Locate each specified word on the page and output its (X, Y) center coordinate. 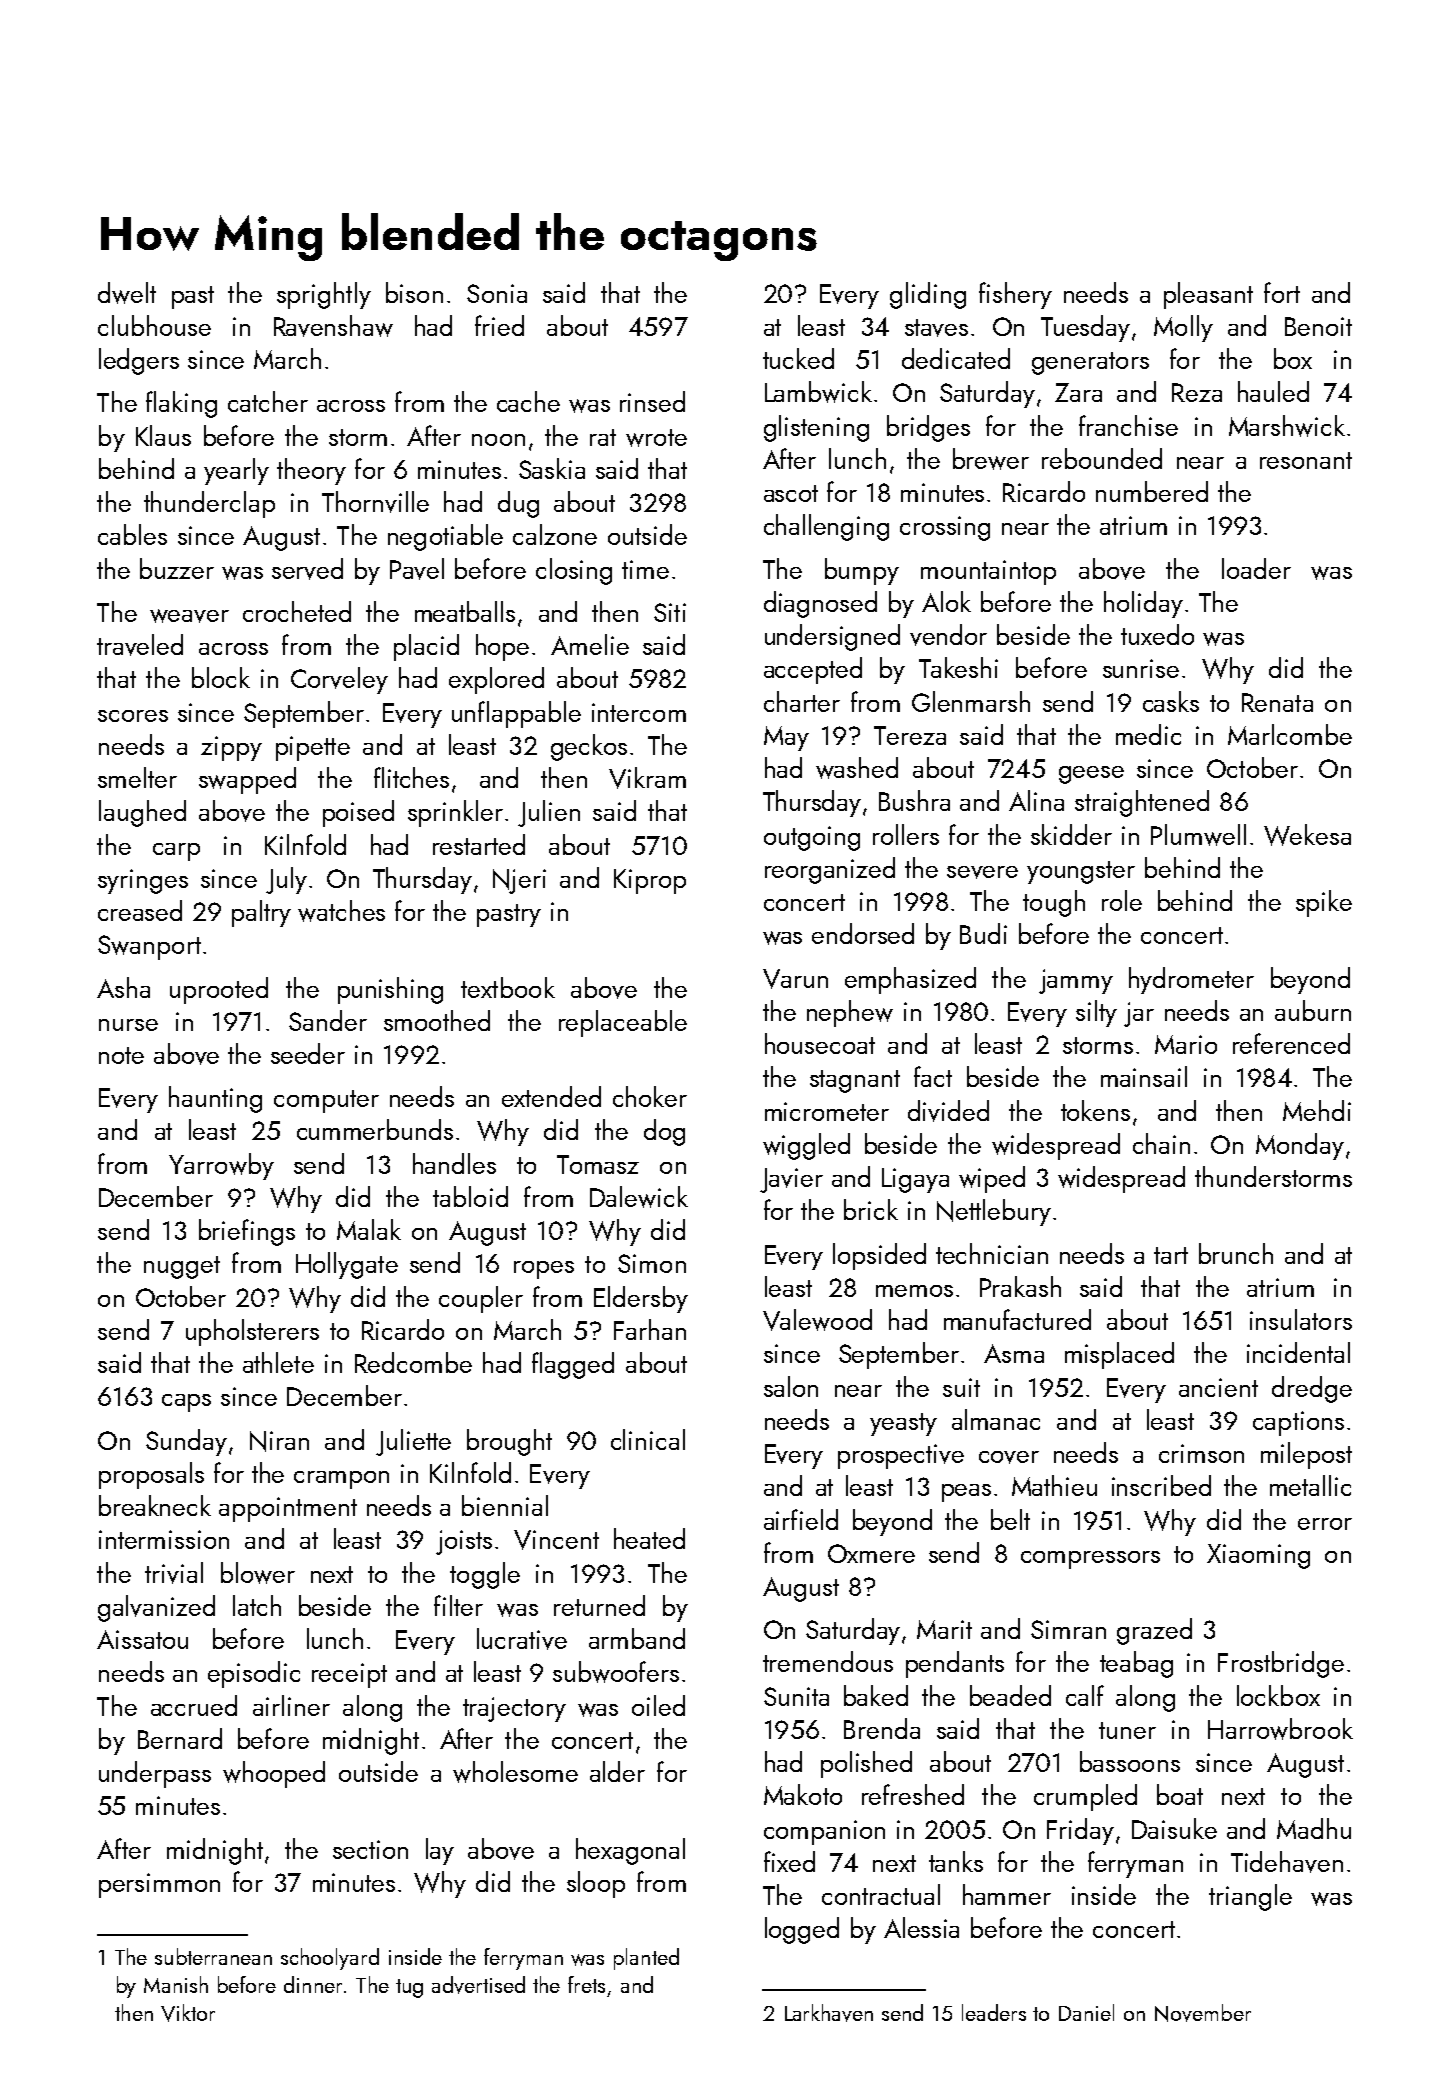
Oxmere (871, 1553)
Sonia (497, 293)
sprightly (324, 295)
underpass (155, 1774)
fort (1282, 292)
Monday (1300, 1146)
